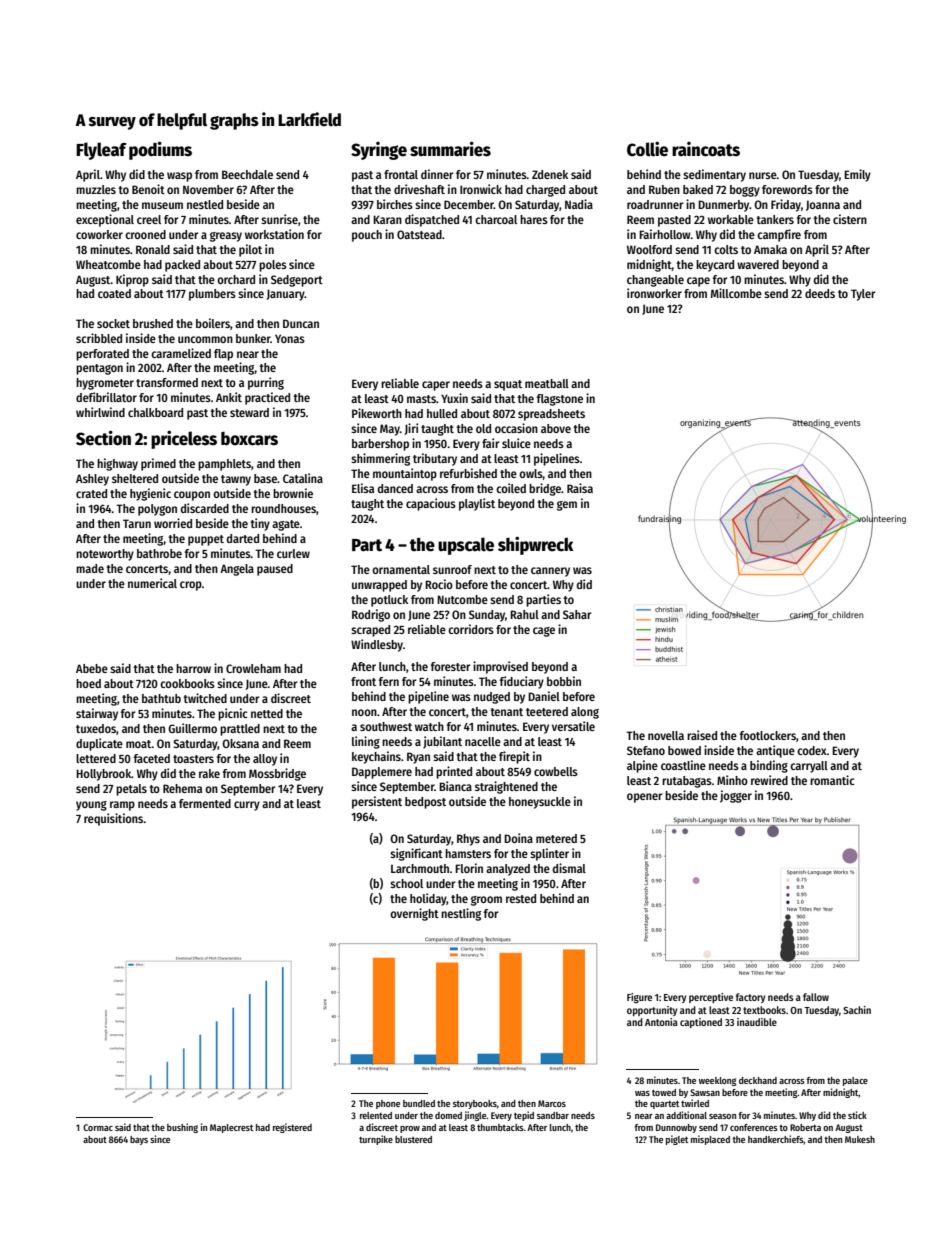  What do you see at coordinates (745, 191) in the image?
I see `boggy` at bounding box center [745, 191].
